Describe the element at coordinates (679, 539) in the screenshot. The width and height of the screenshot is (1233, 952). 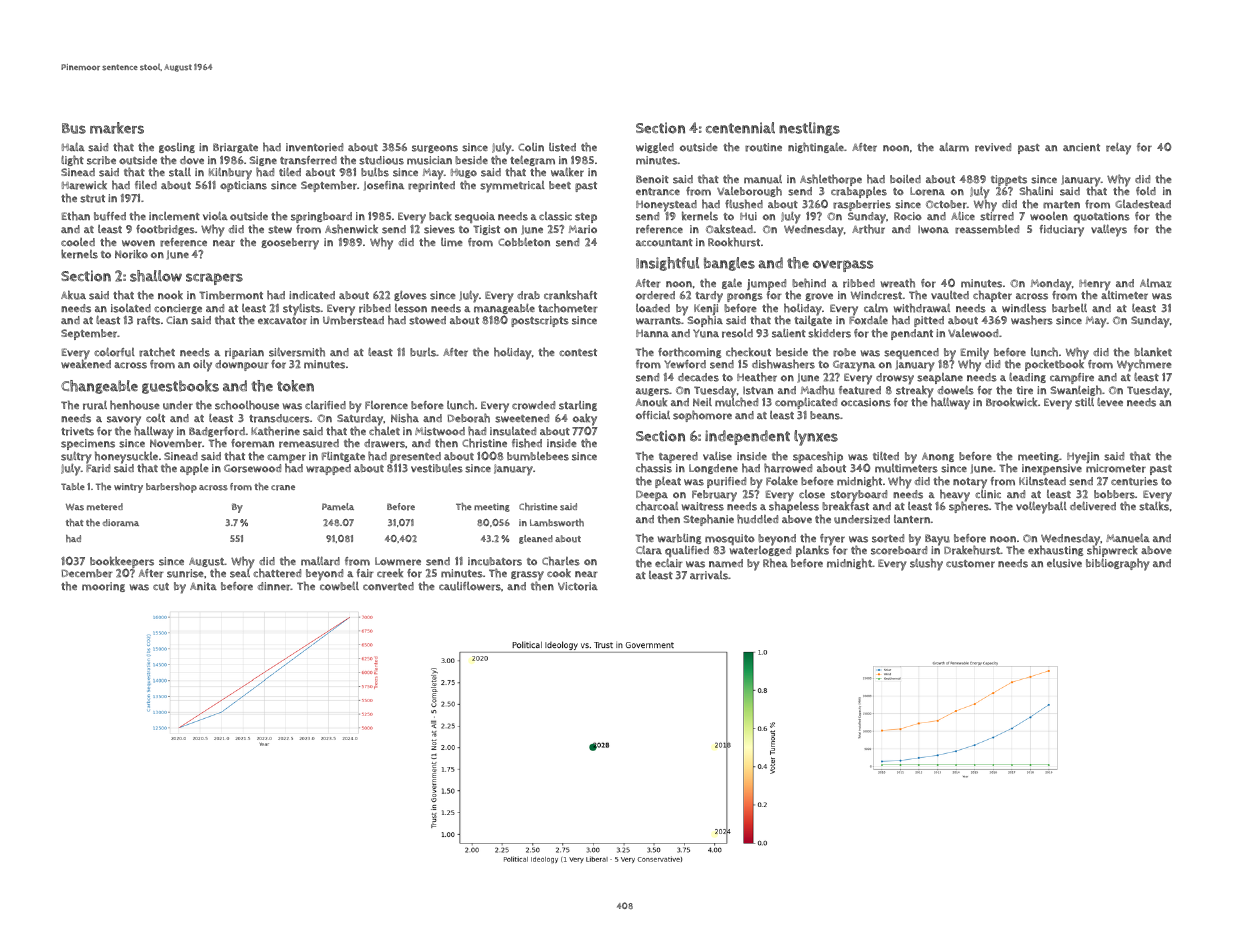
I see `warbling` at that location.
